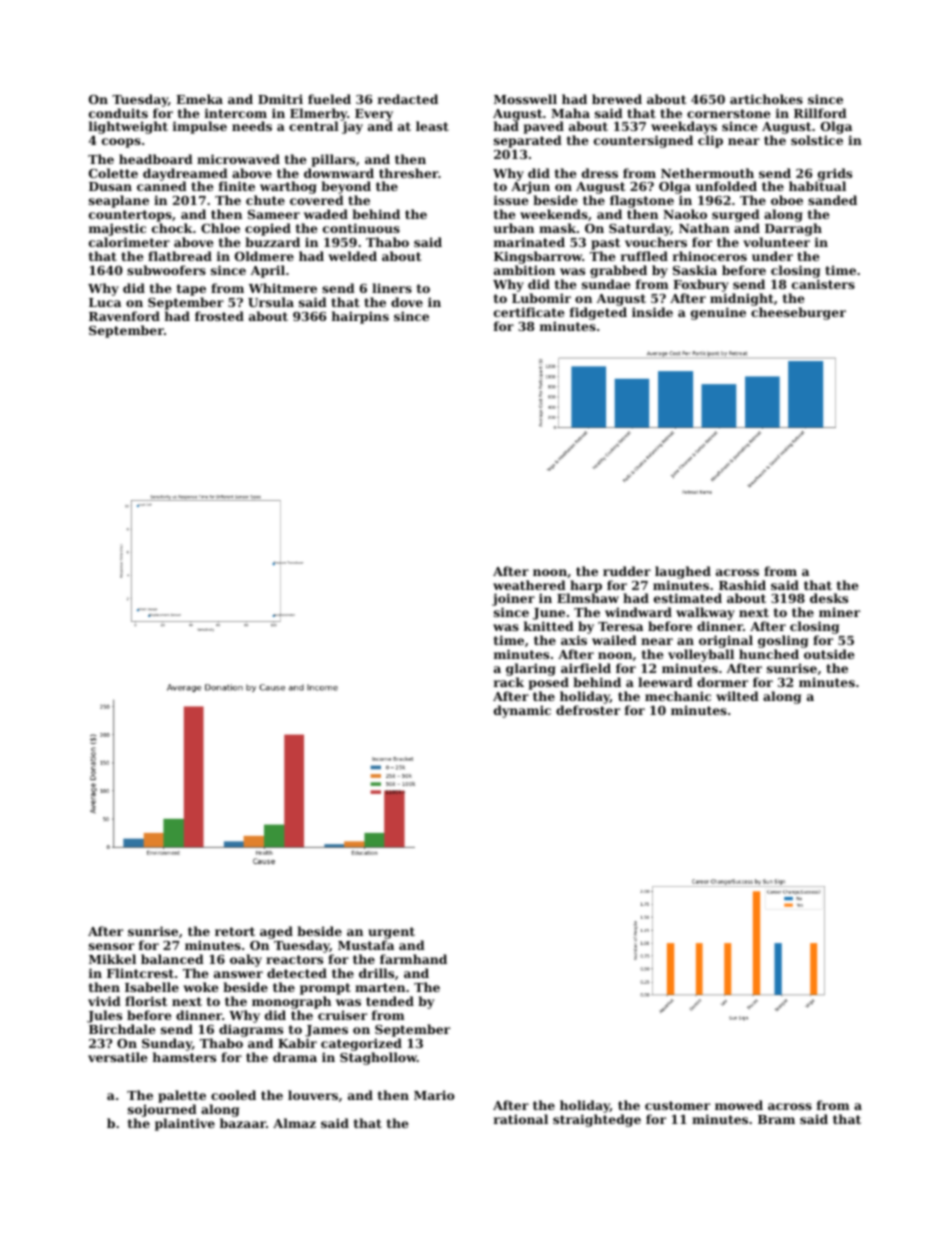 The height and width of the document is (1233, 952). Describe the element at coordinates (391, 933) in the document. I see `urgent` at that location.
